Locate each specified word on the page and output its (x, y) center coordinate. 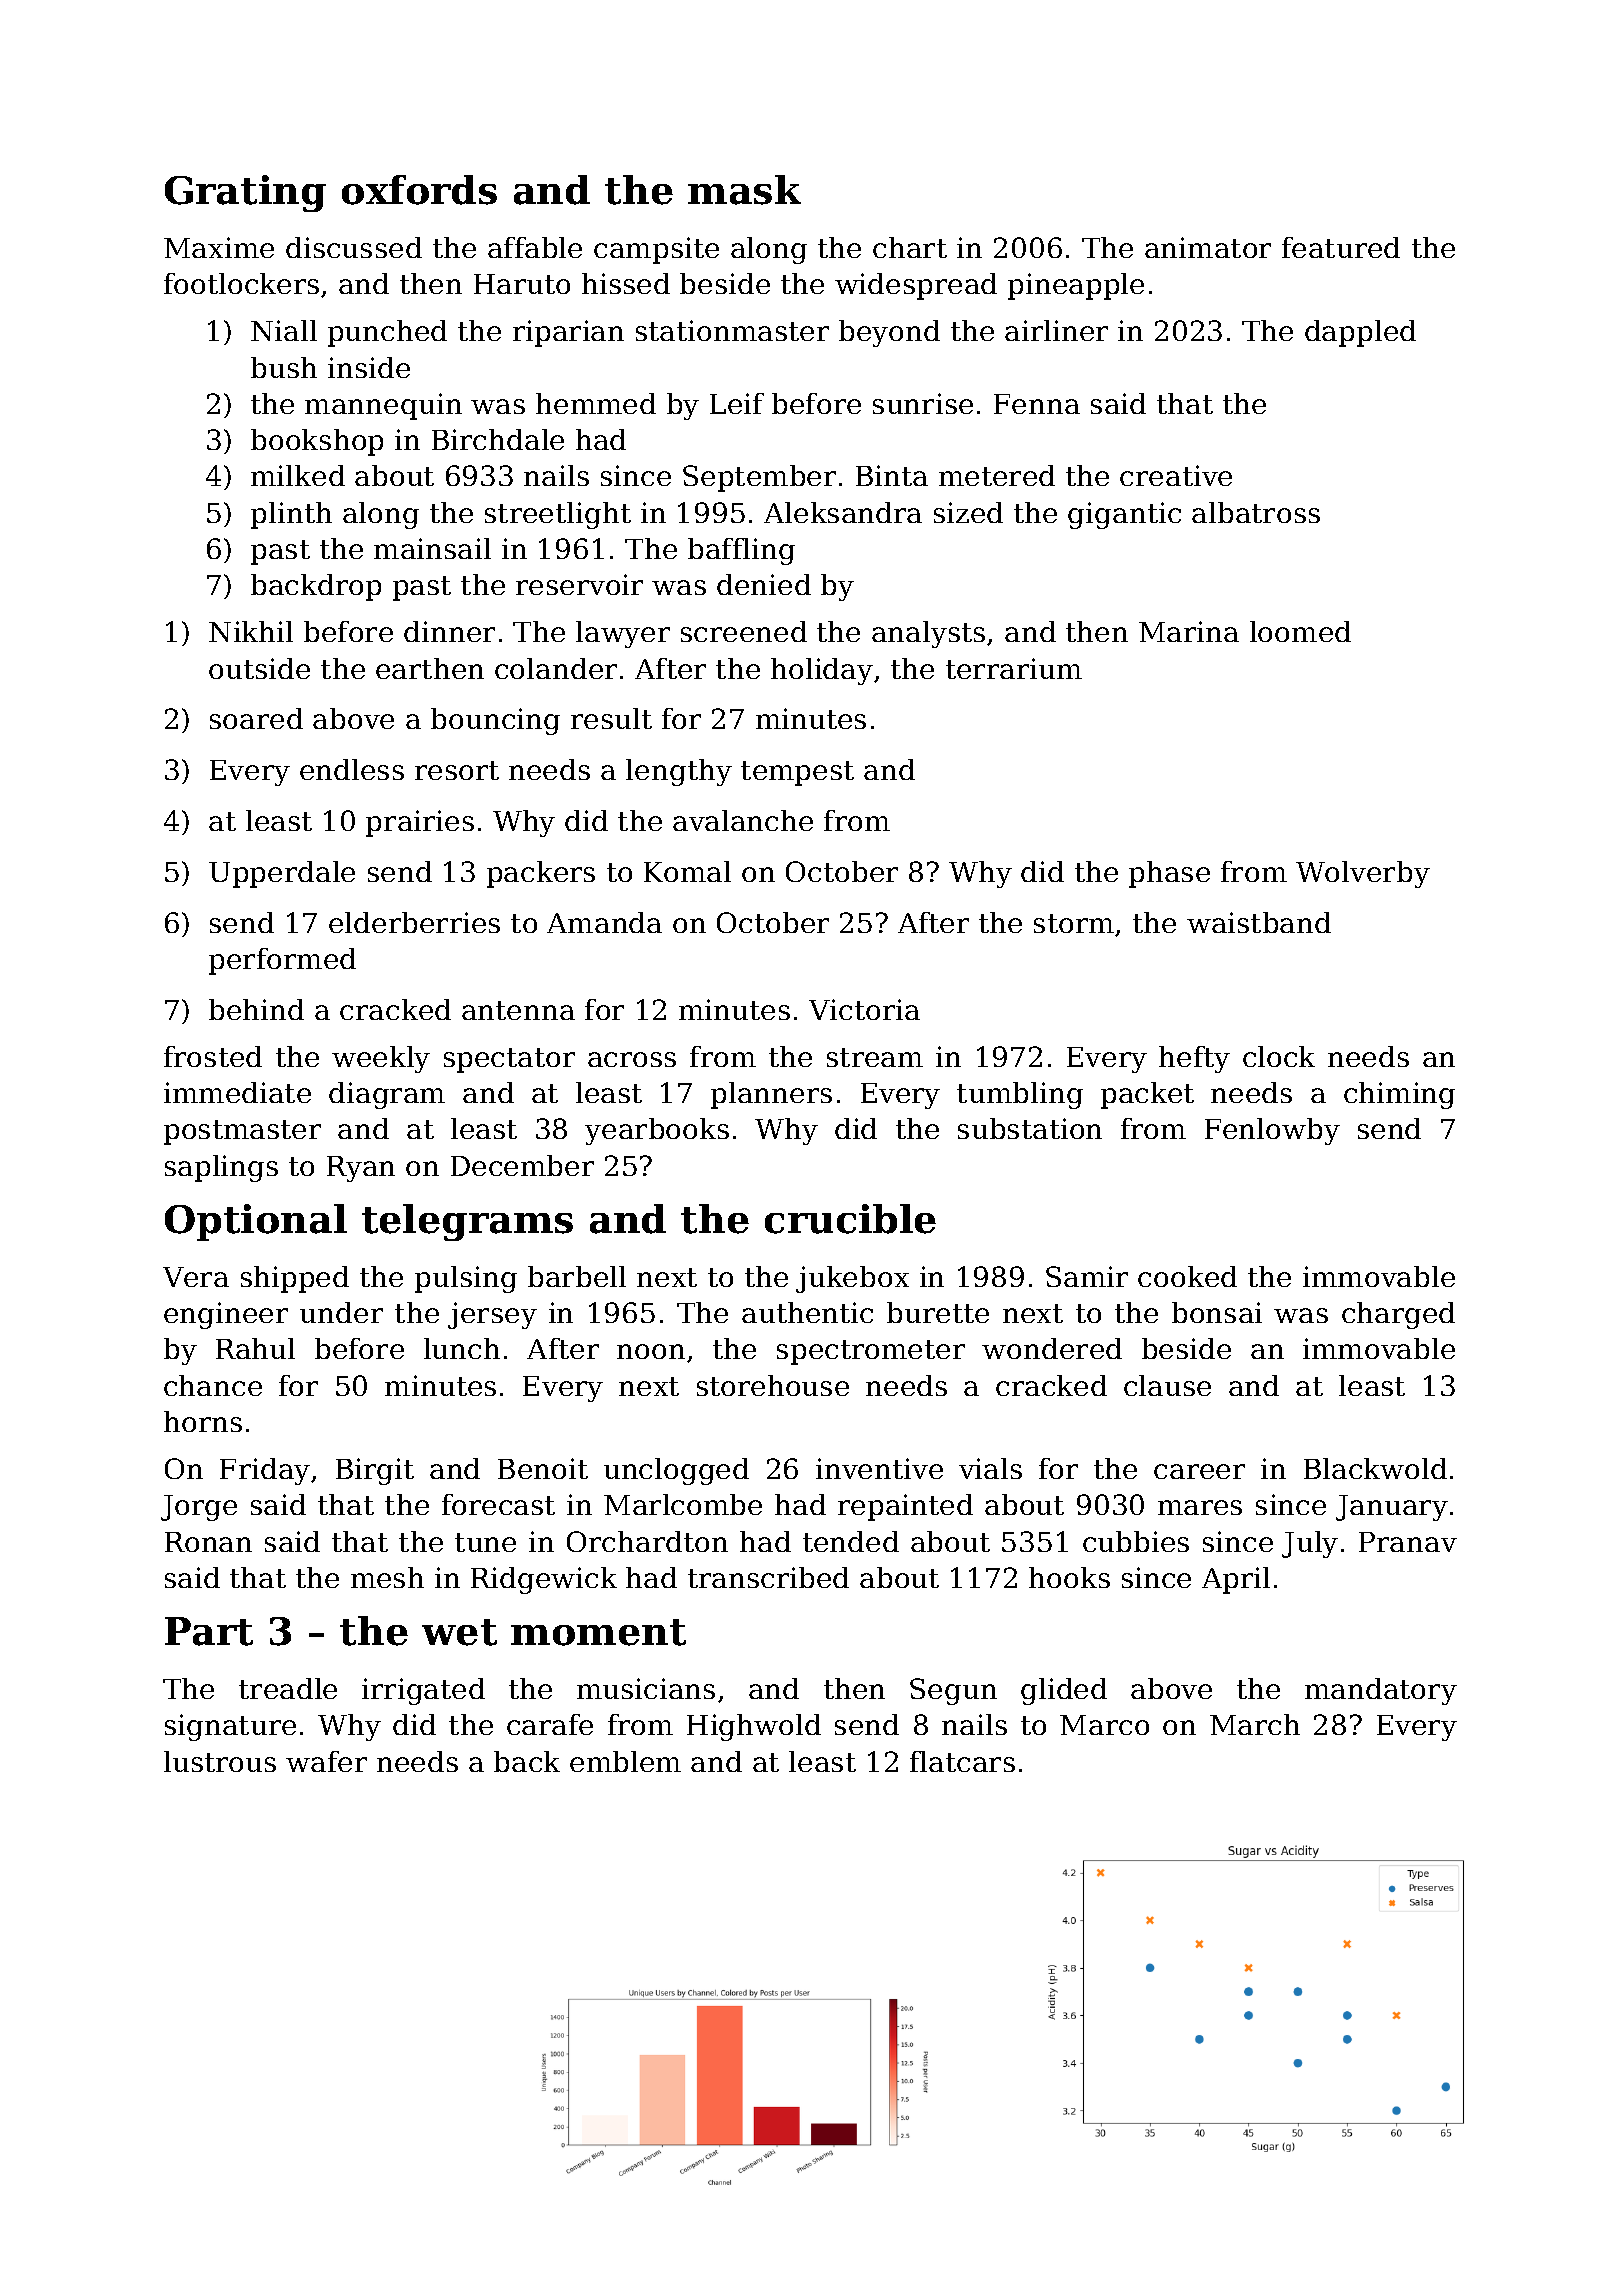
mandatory (1381, 1691)
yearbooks (657, 1131)
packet (1147, 1095)
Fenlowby (1272, 1131)
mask (744, 190)
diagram (387, 1095)
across (632, 1059)
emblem (625, 1761)
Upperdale (282, 874)
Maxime (219, 247)
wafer (326, 1761)
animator (1208, 247)
